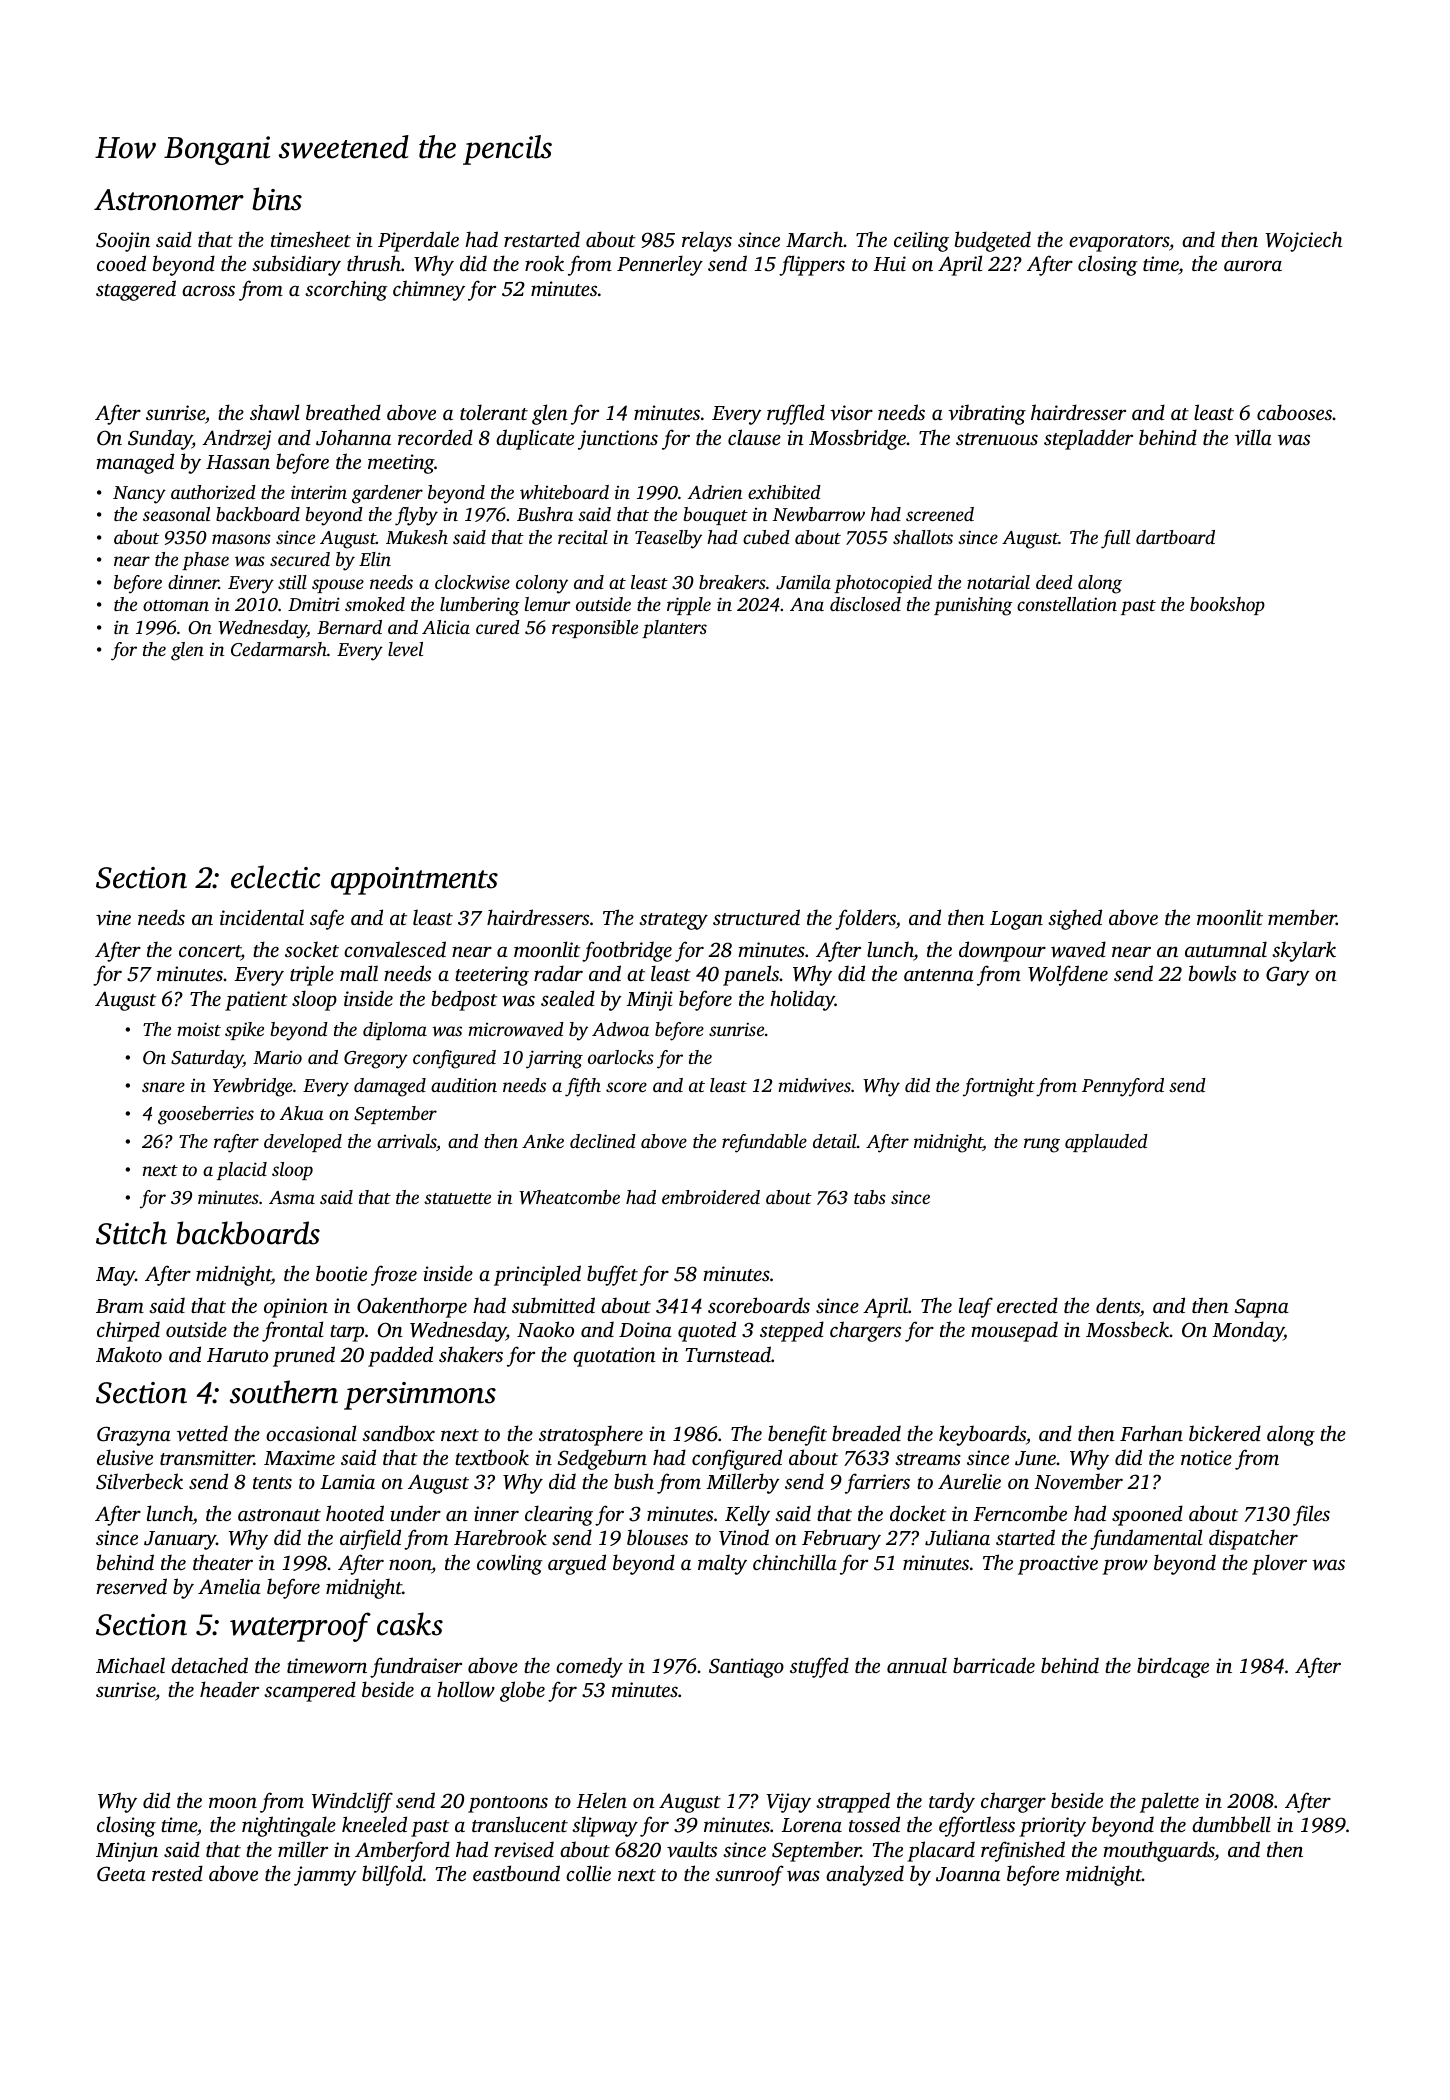 This screenshot has height=2100, width=1450. Describe the element at coordinates (1304, 241) in the screenshot. I see `Wojciech` at that location.
